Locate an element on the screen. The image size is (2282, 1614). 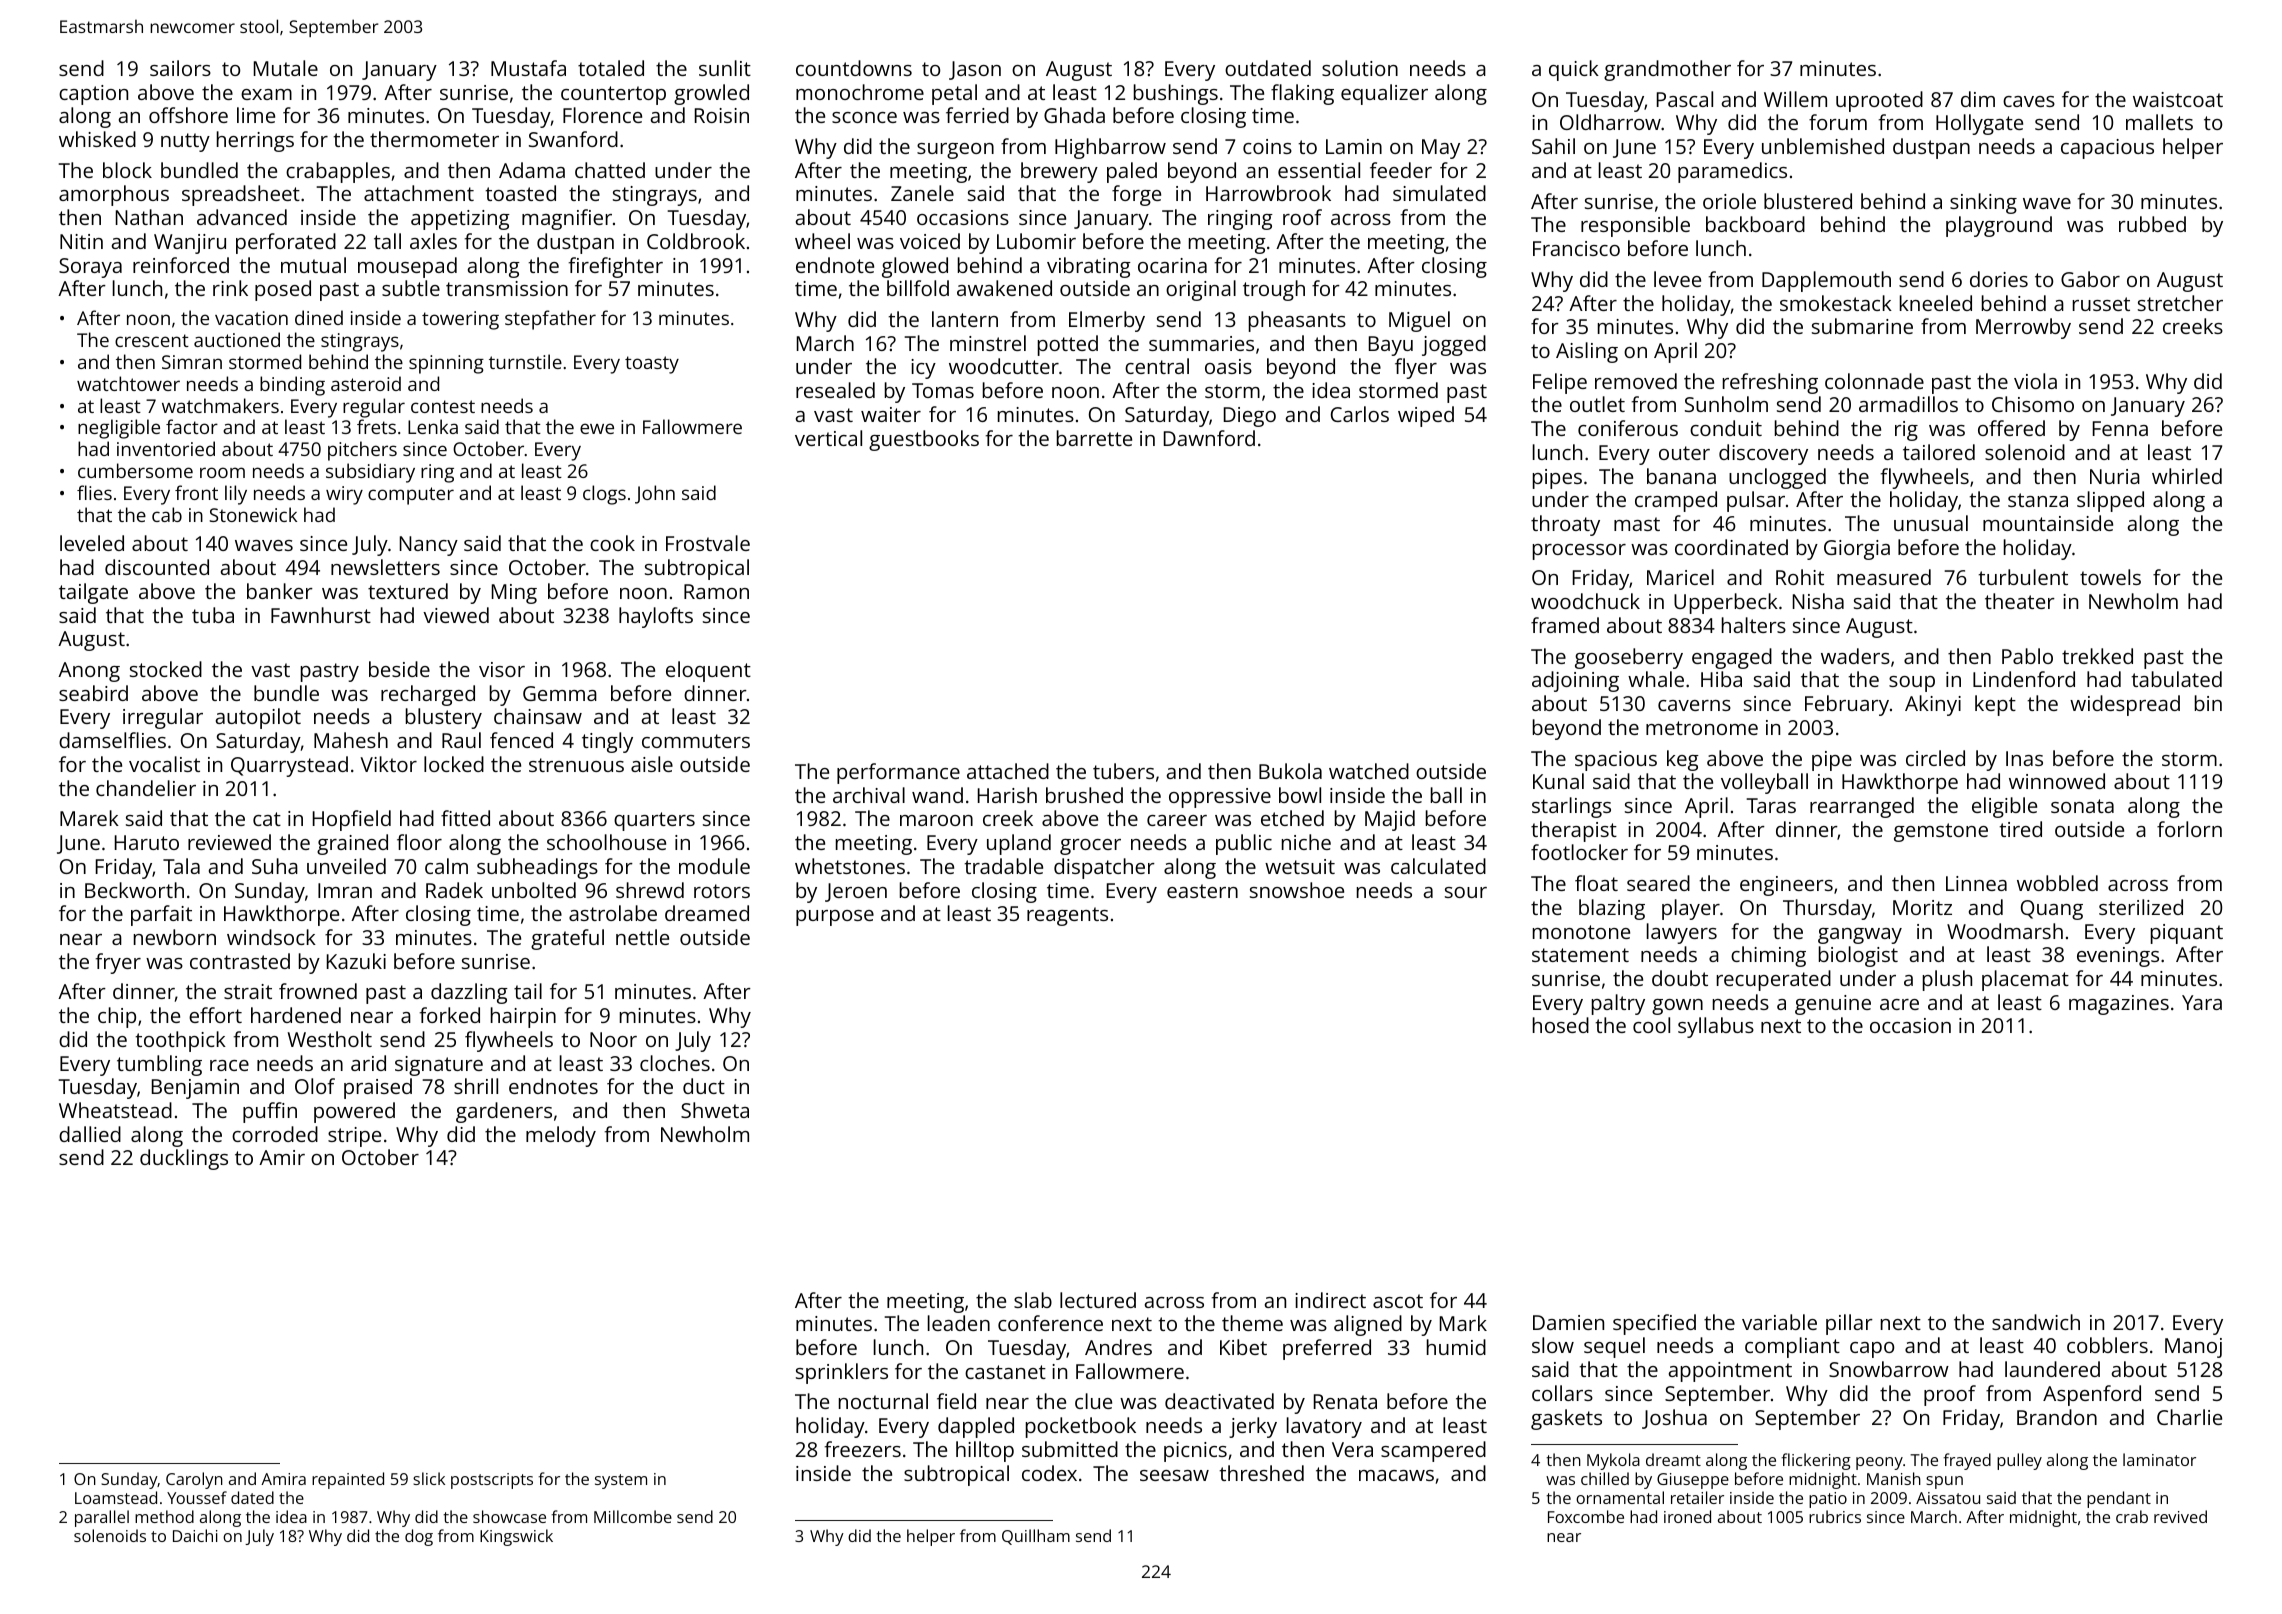
attachment is located at coordinates (419, 193).
